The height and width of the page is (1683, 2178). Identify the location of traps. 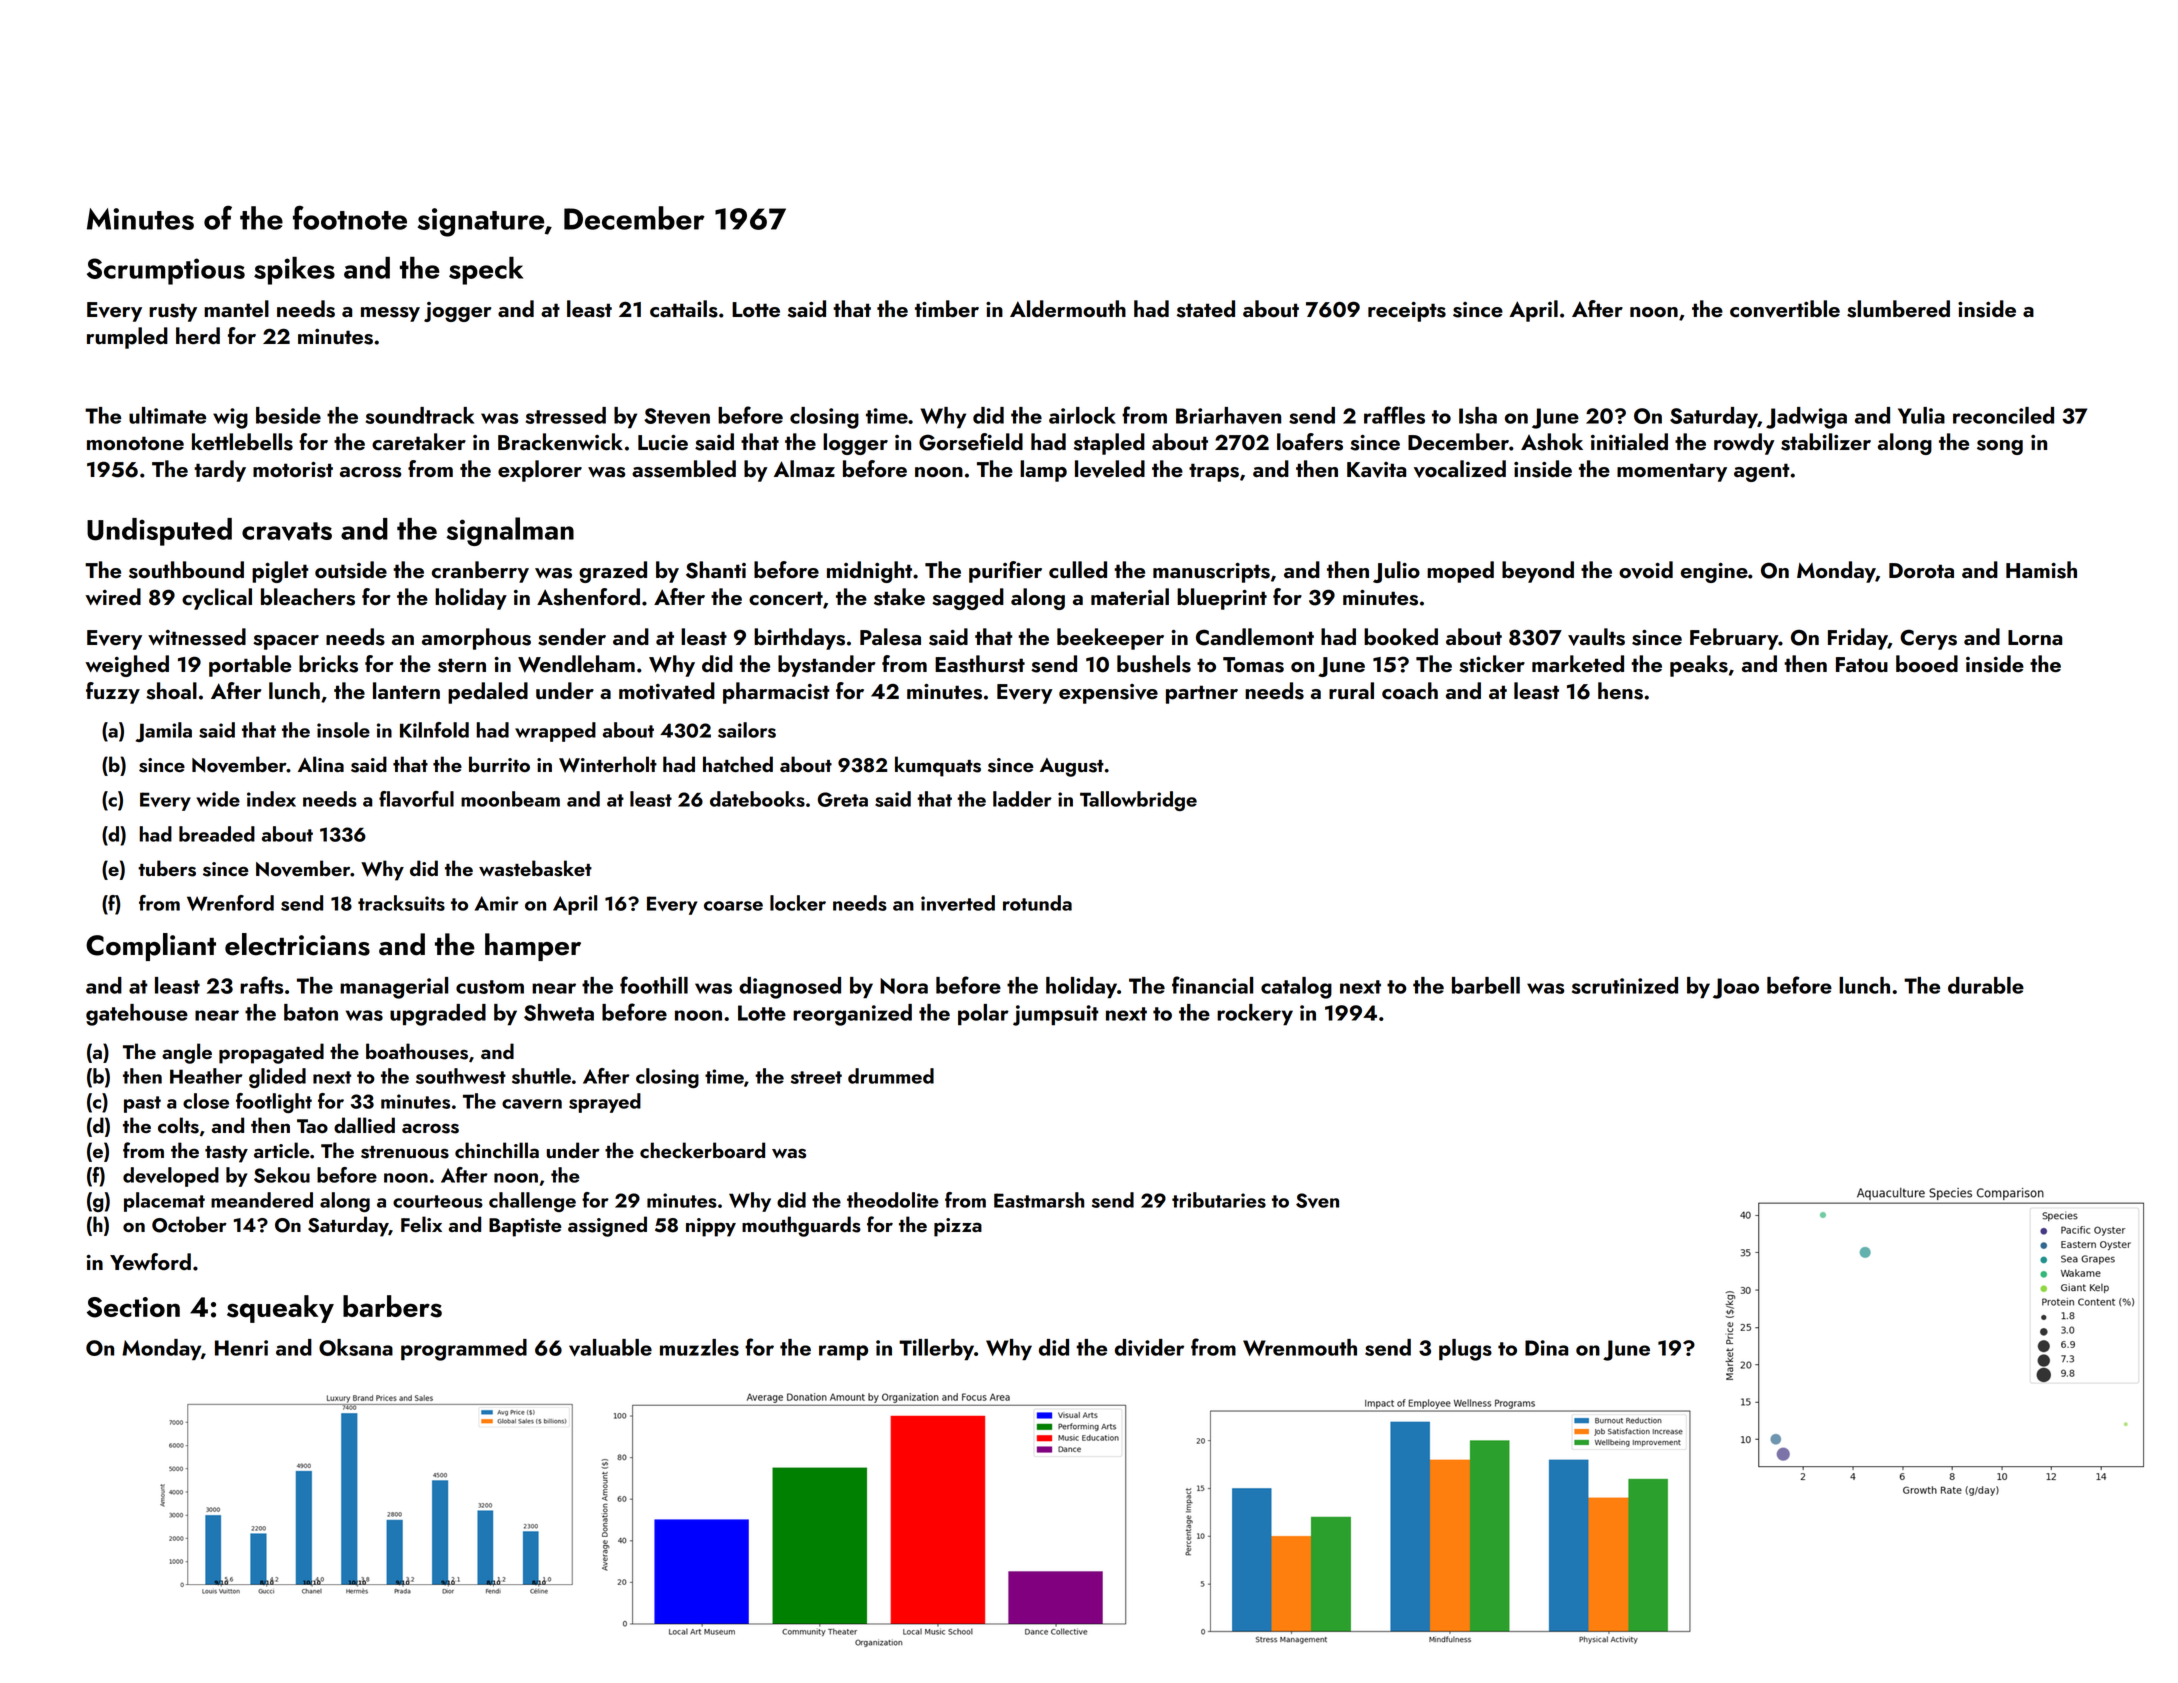
(1214, 472).
